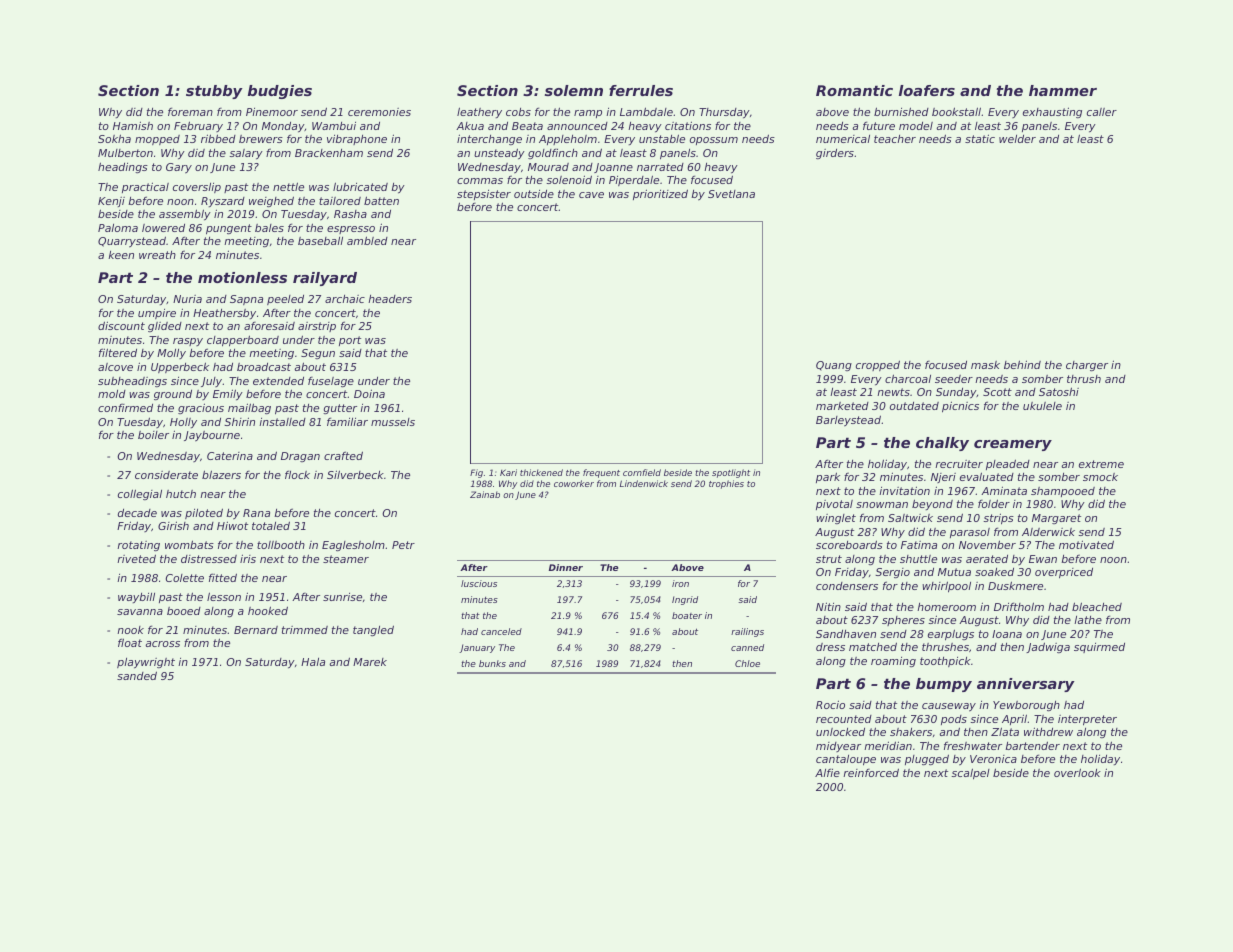  What do you see at coordinates (112, 394) in the image?
I see `mold` at bounding box center [112, 394].
